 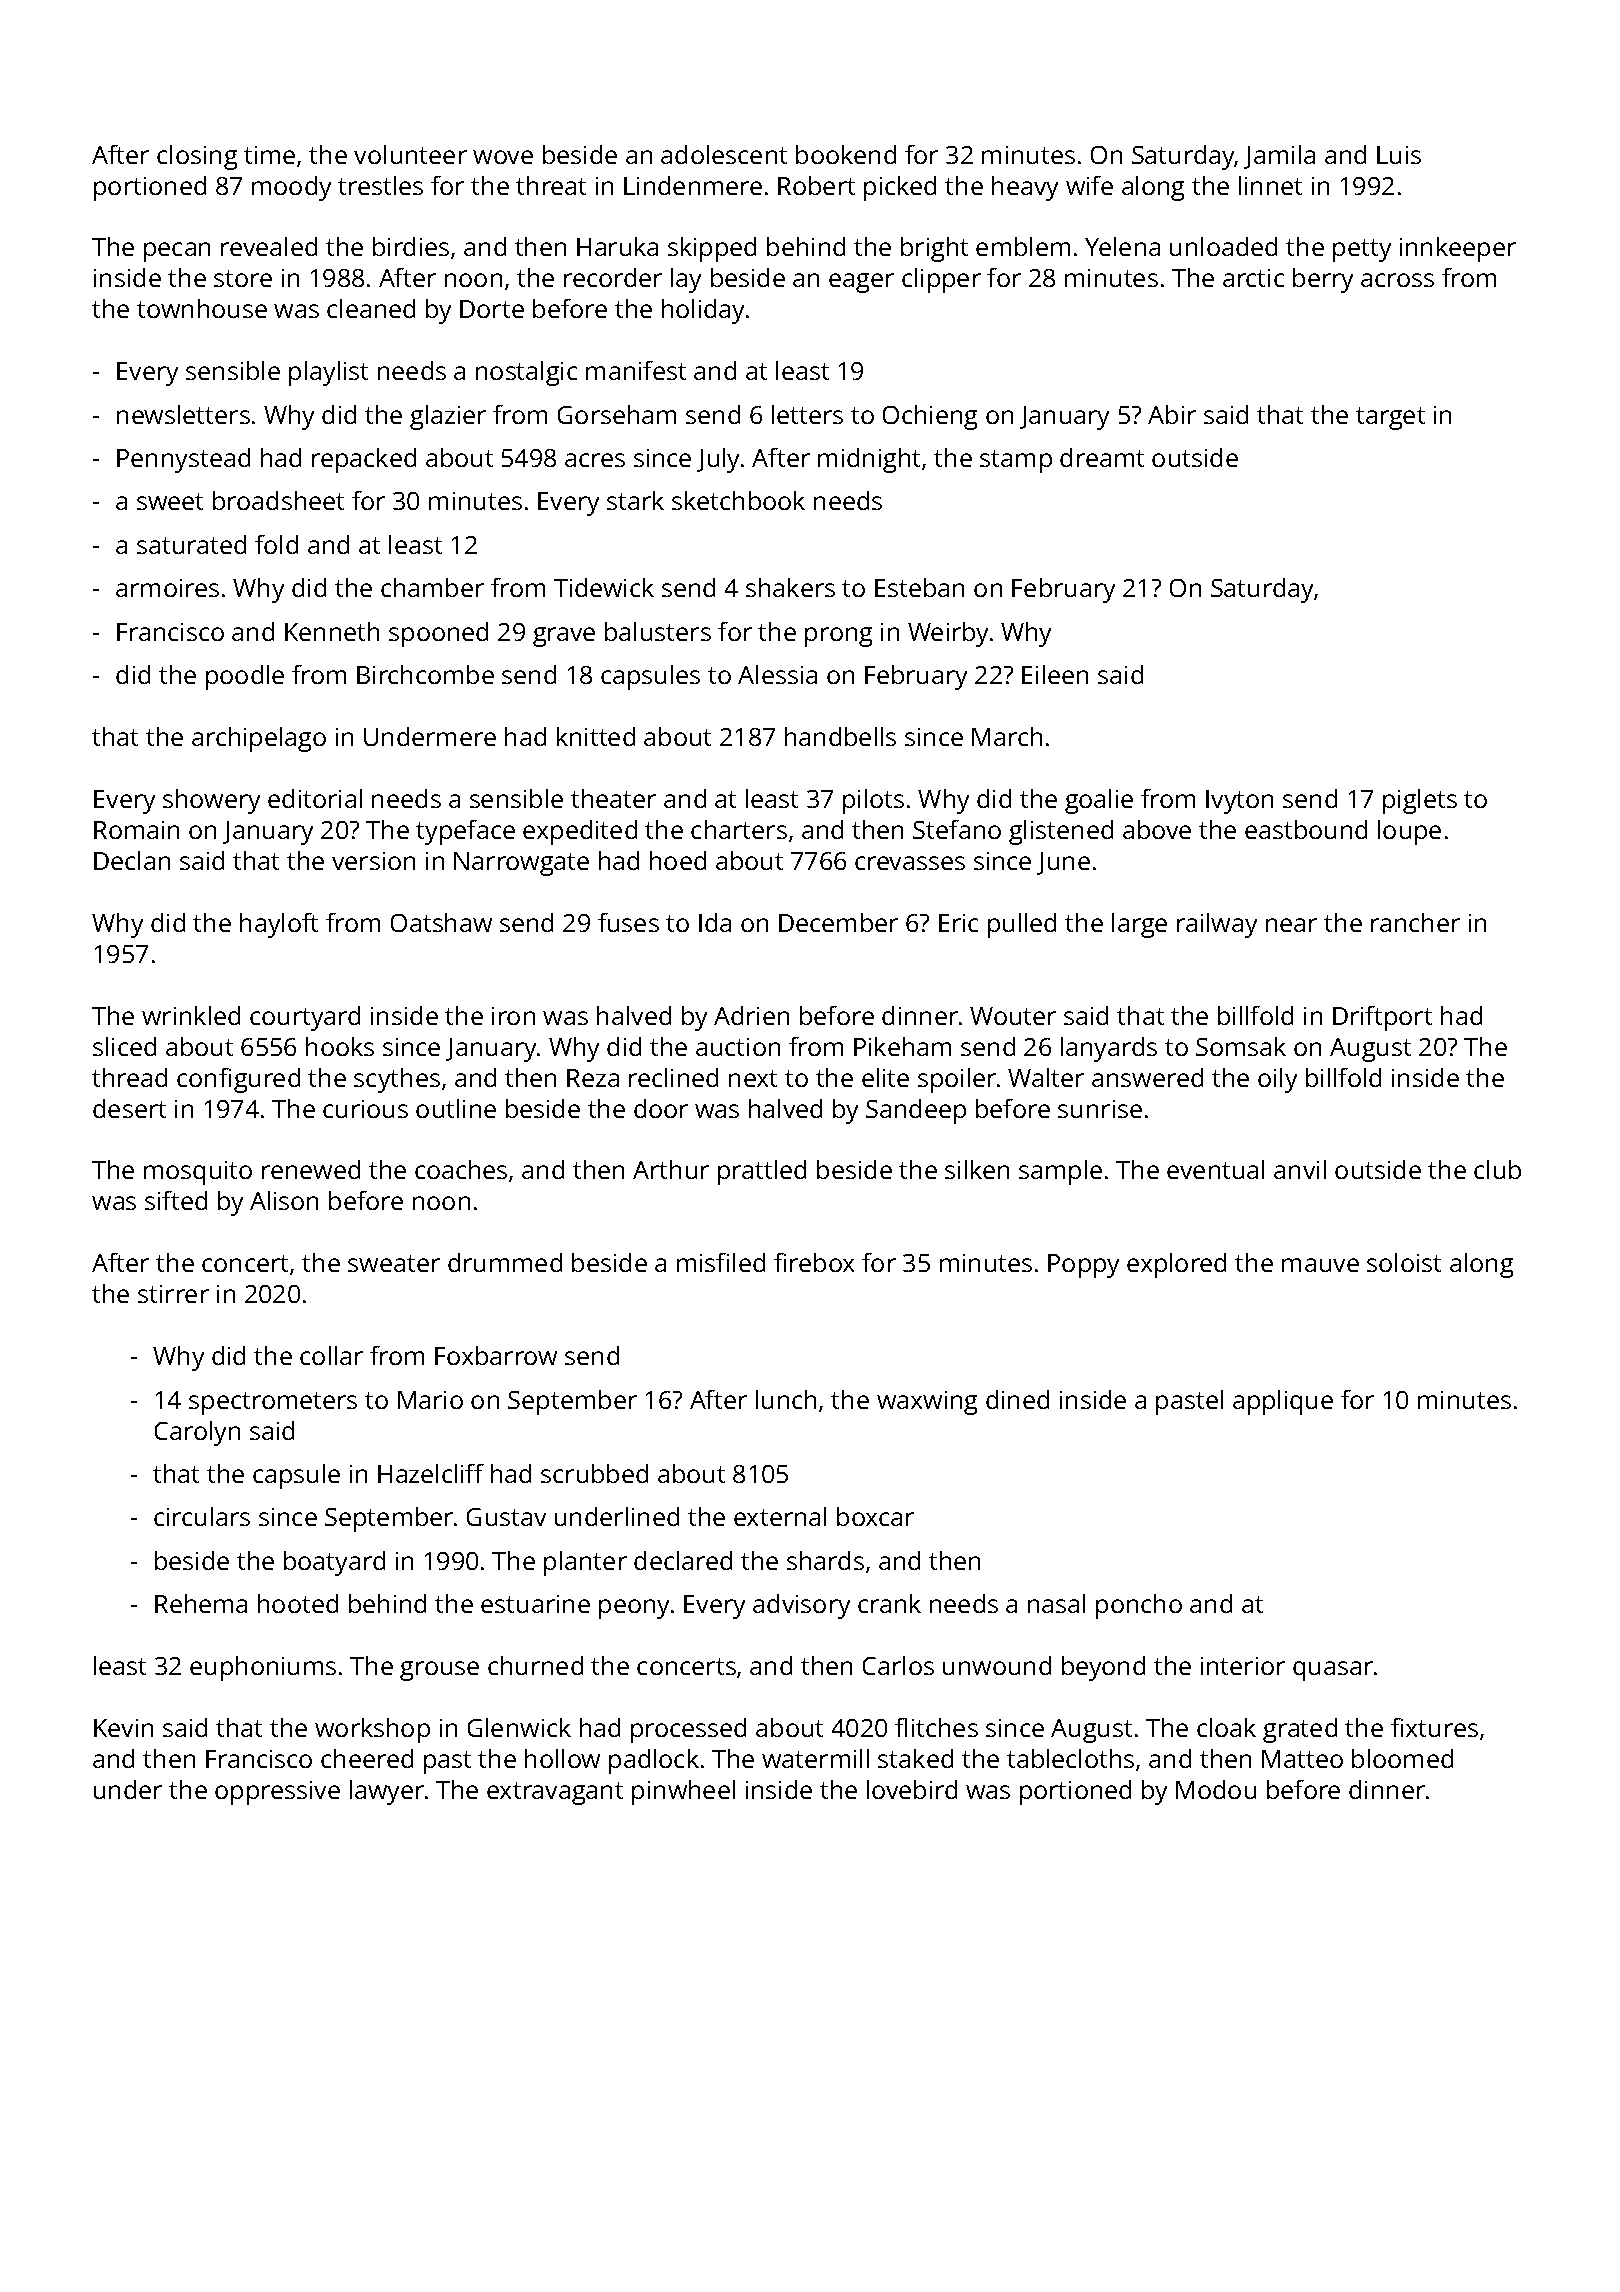 I want to click on Walter, so click(x=1046, y=1077).
